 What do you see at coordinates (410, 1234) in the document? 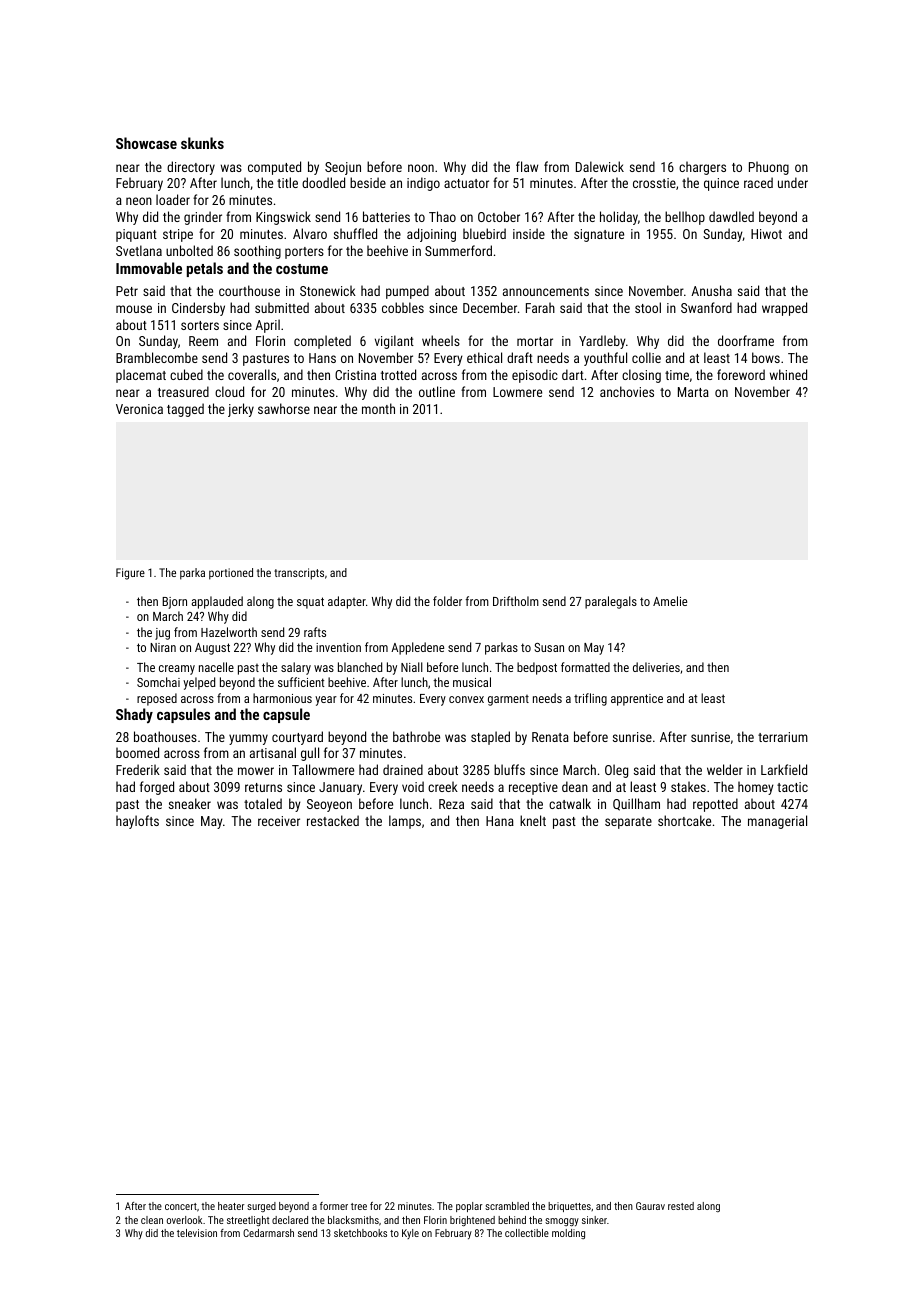
I see `Kyle` at bounding box center [410, 1234].
